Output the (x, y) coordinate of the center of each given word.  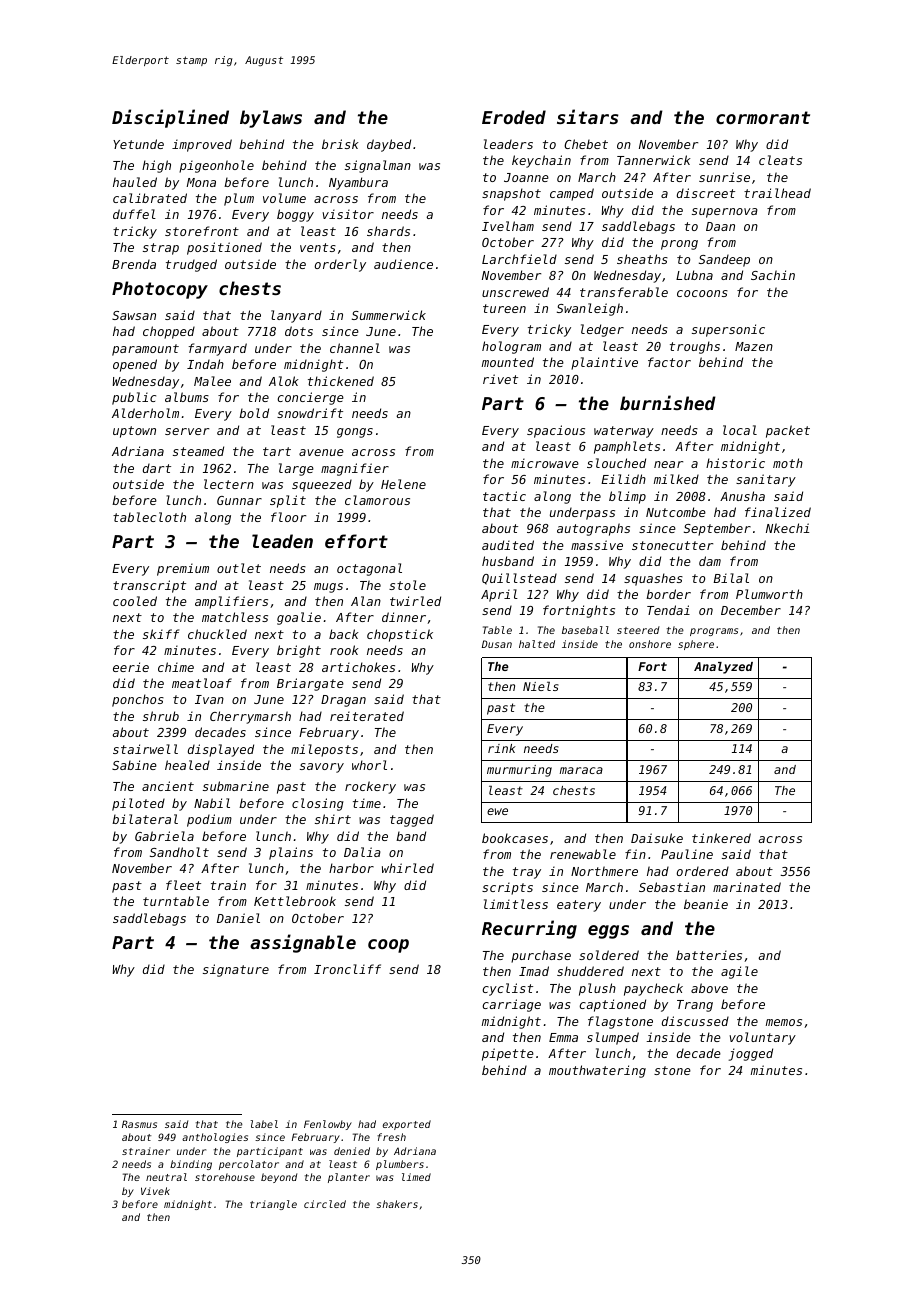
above (709, 988)
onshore (650, 644)
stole (407, 585)
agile (739, 972)
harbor (351, 868)
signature (236, 970)
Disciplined (170, 118)
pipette (508, 1054)
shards (388, 231)
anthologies (215, 1138)
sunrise (724, 177)
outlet (239, 568)
